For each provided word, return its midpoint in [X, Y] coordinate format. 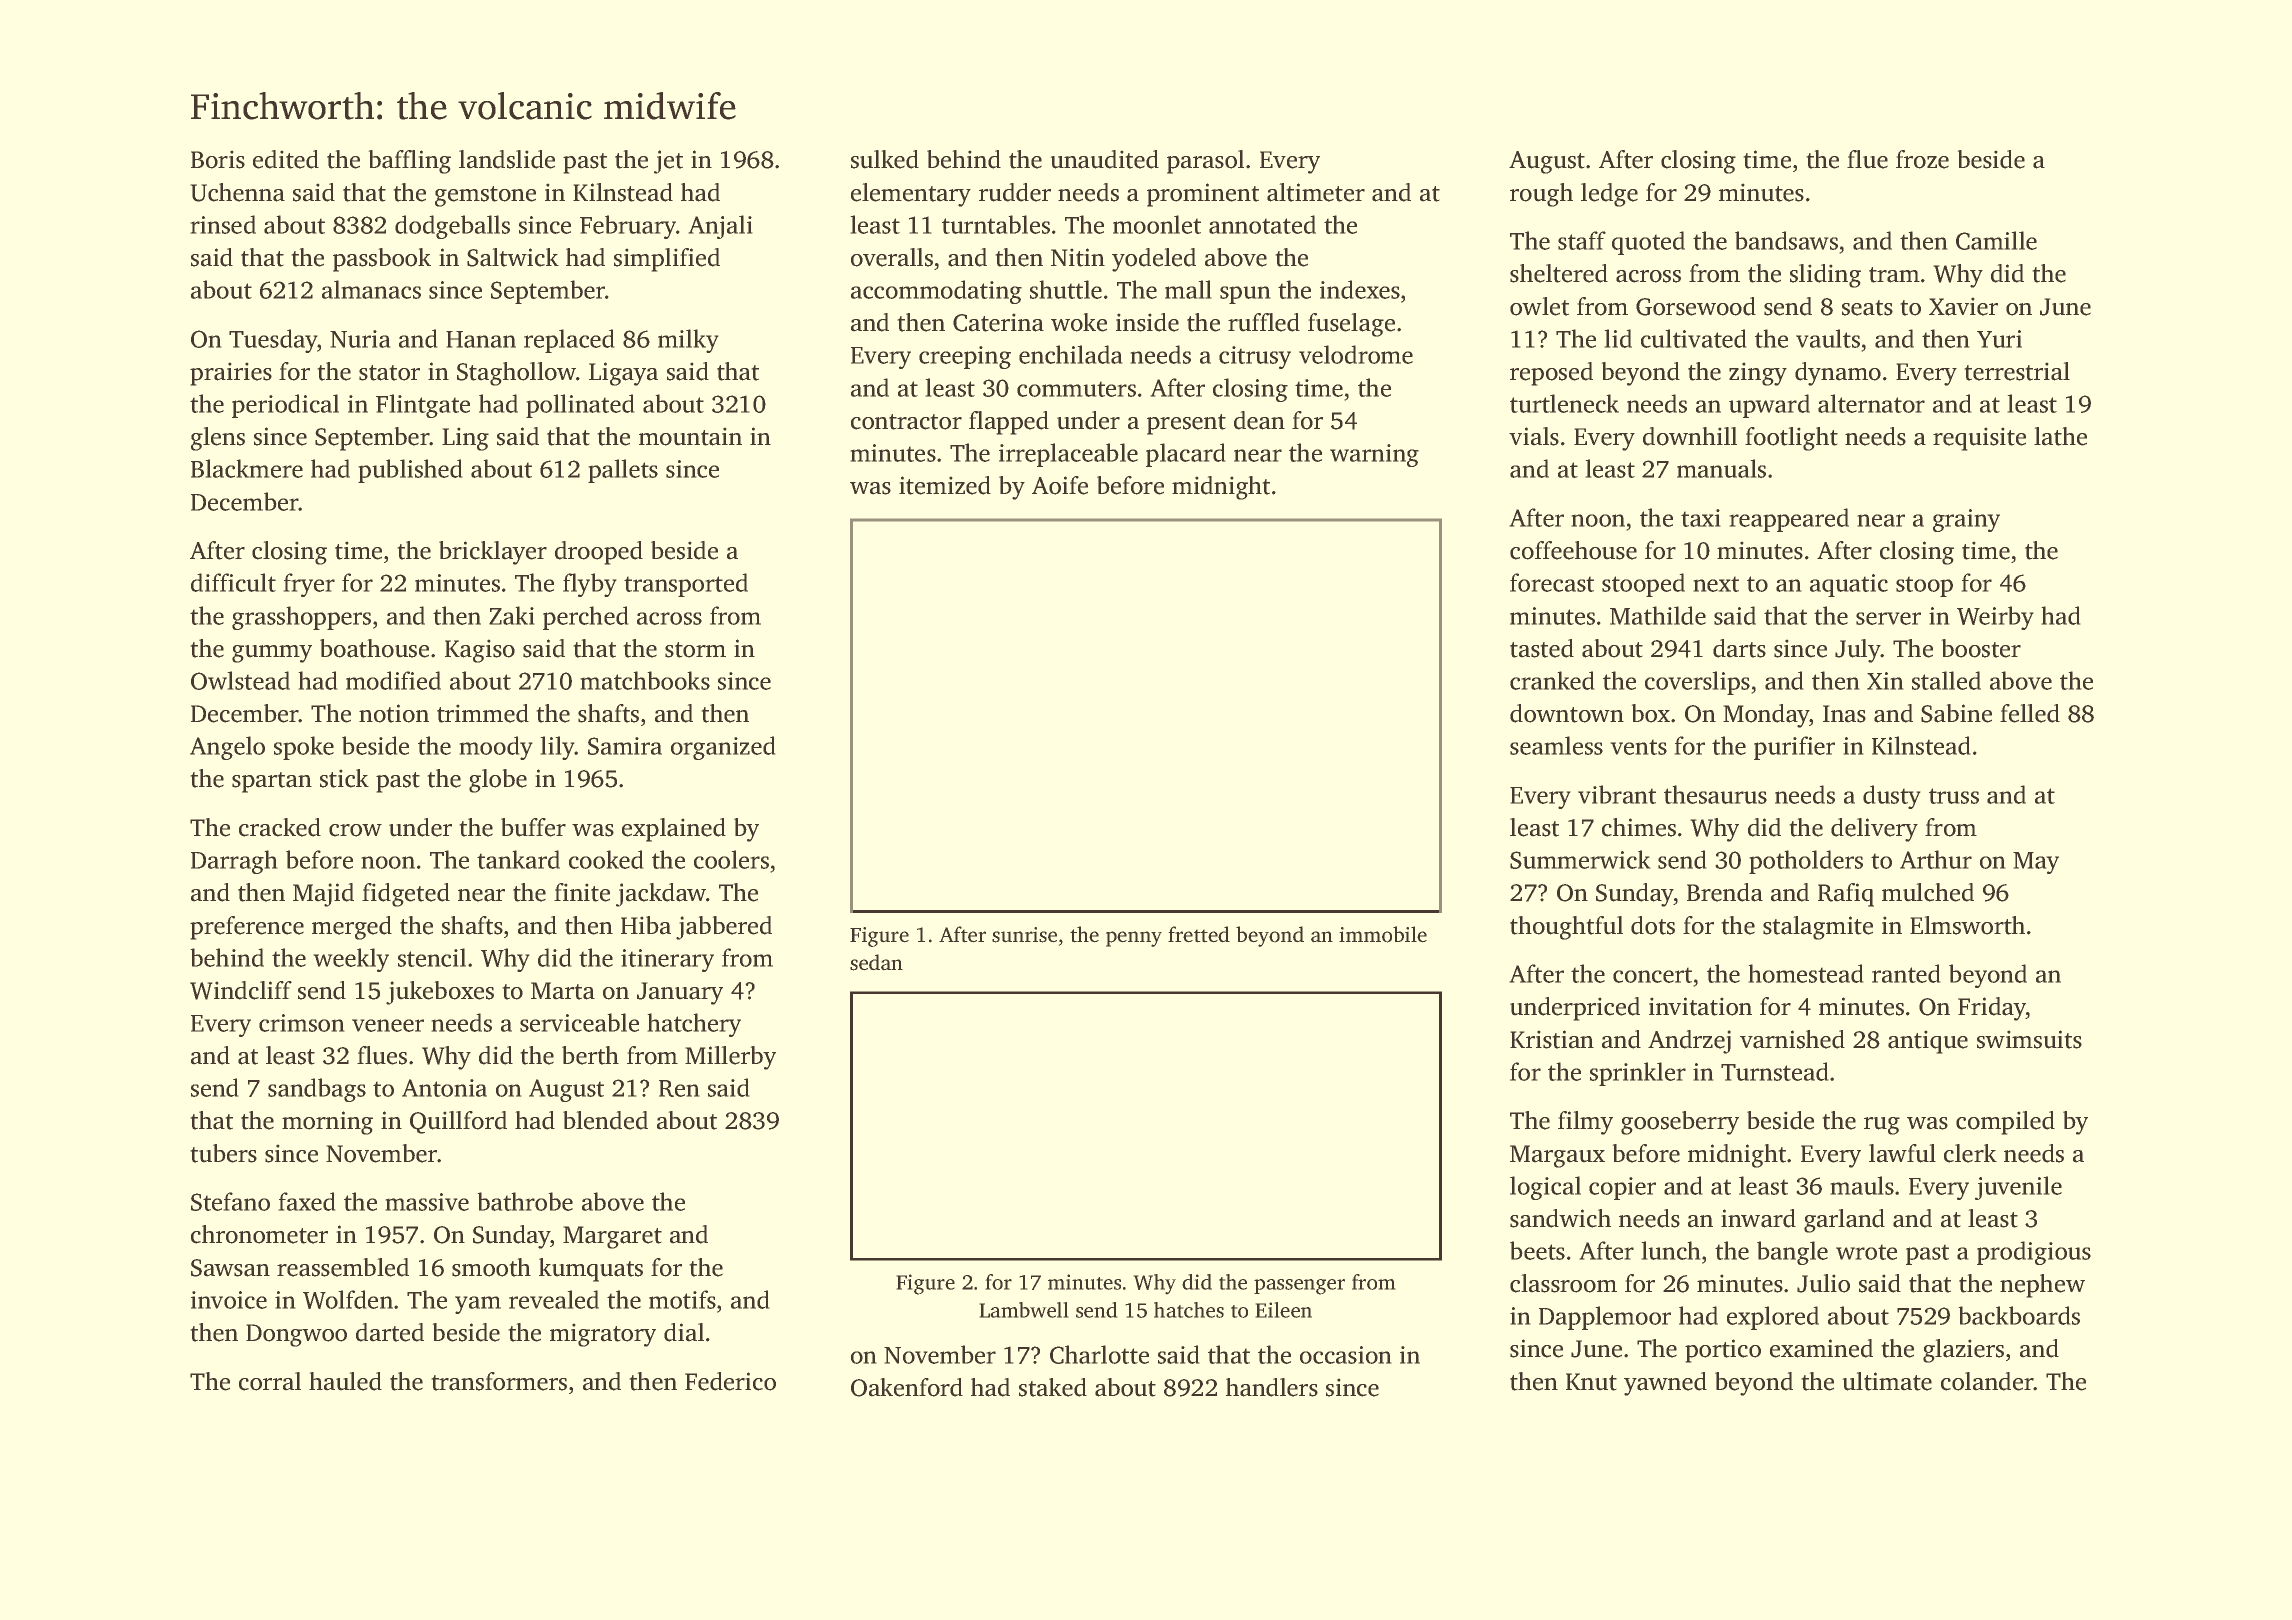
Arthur [1936, 859]
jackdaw [661, 895]
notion [394, 713]
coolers [731, 859]
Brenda [1725, 892]
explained [674, 830]
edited [286, 159]
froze [1922, 159]
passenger [1299, 1287]
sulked [885, 159]
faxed [307, 1201]
